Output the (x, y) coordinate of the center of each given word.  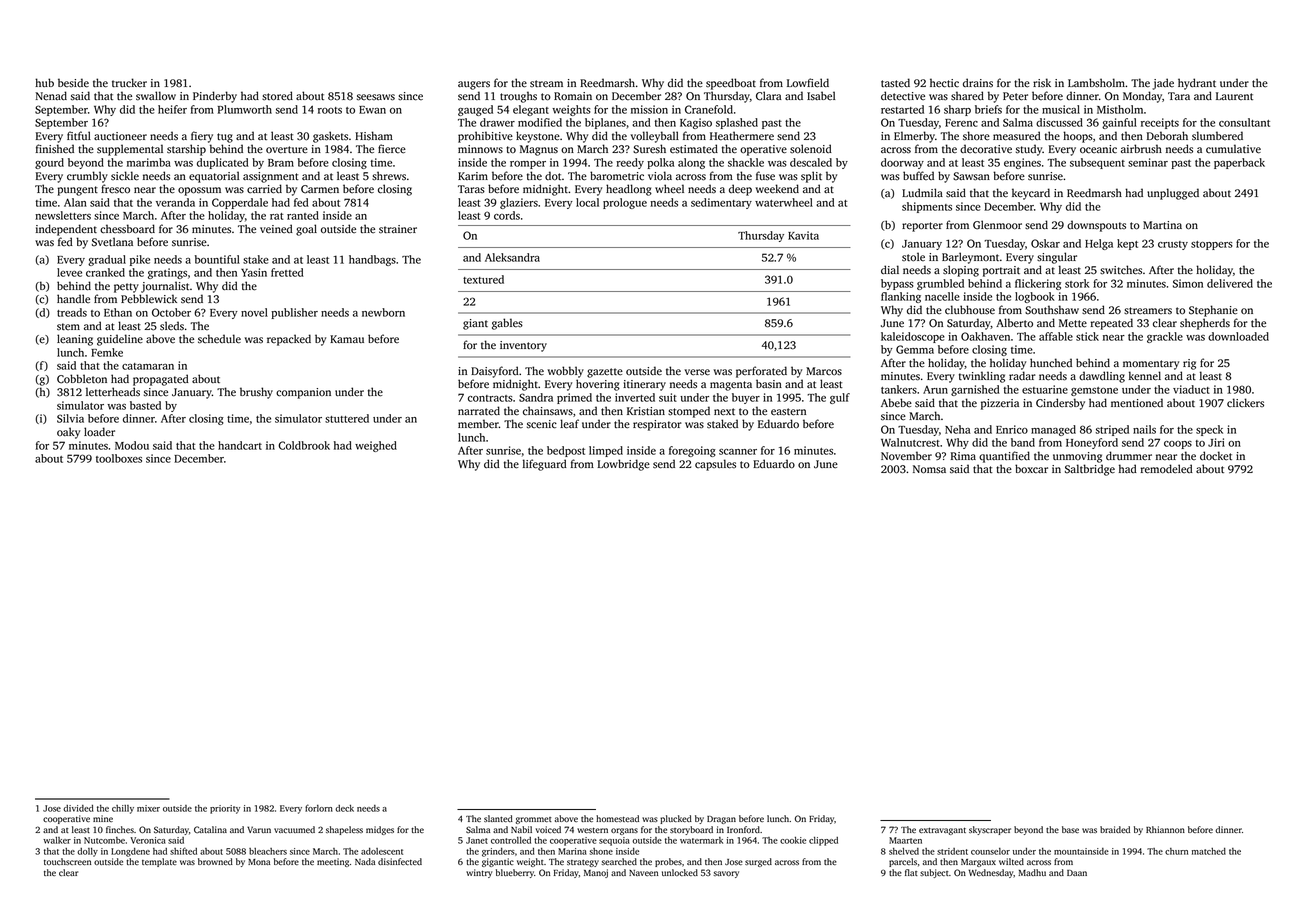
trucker (129, 82)
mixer (148, 808)
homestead (617, 818)
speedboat (731, 84)
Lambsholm (1096, 83)
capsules (715, 465)
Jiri (1216, 442)
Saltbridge (1090, 470)
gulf (840, 398)
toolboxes (119, 458)
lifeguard (545, 465)
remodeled (1167, 469)
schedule (219, 339)
